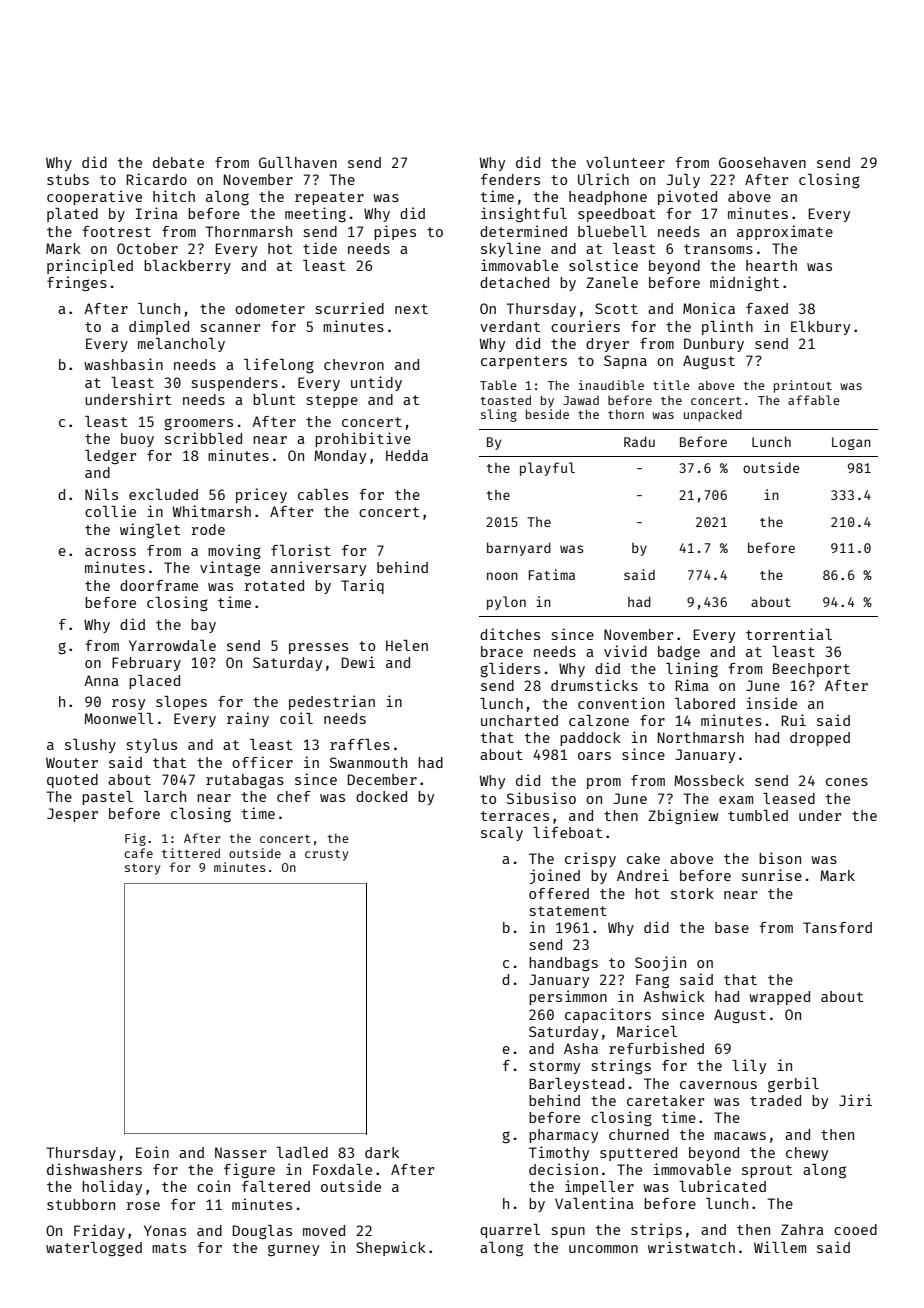 The height and width of the image is (1308, 924). I want to click on terraces, so click(515, 816).
